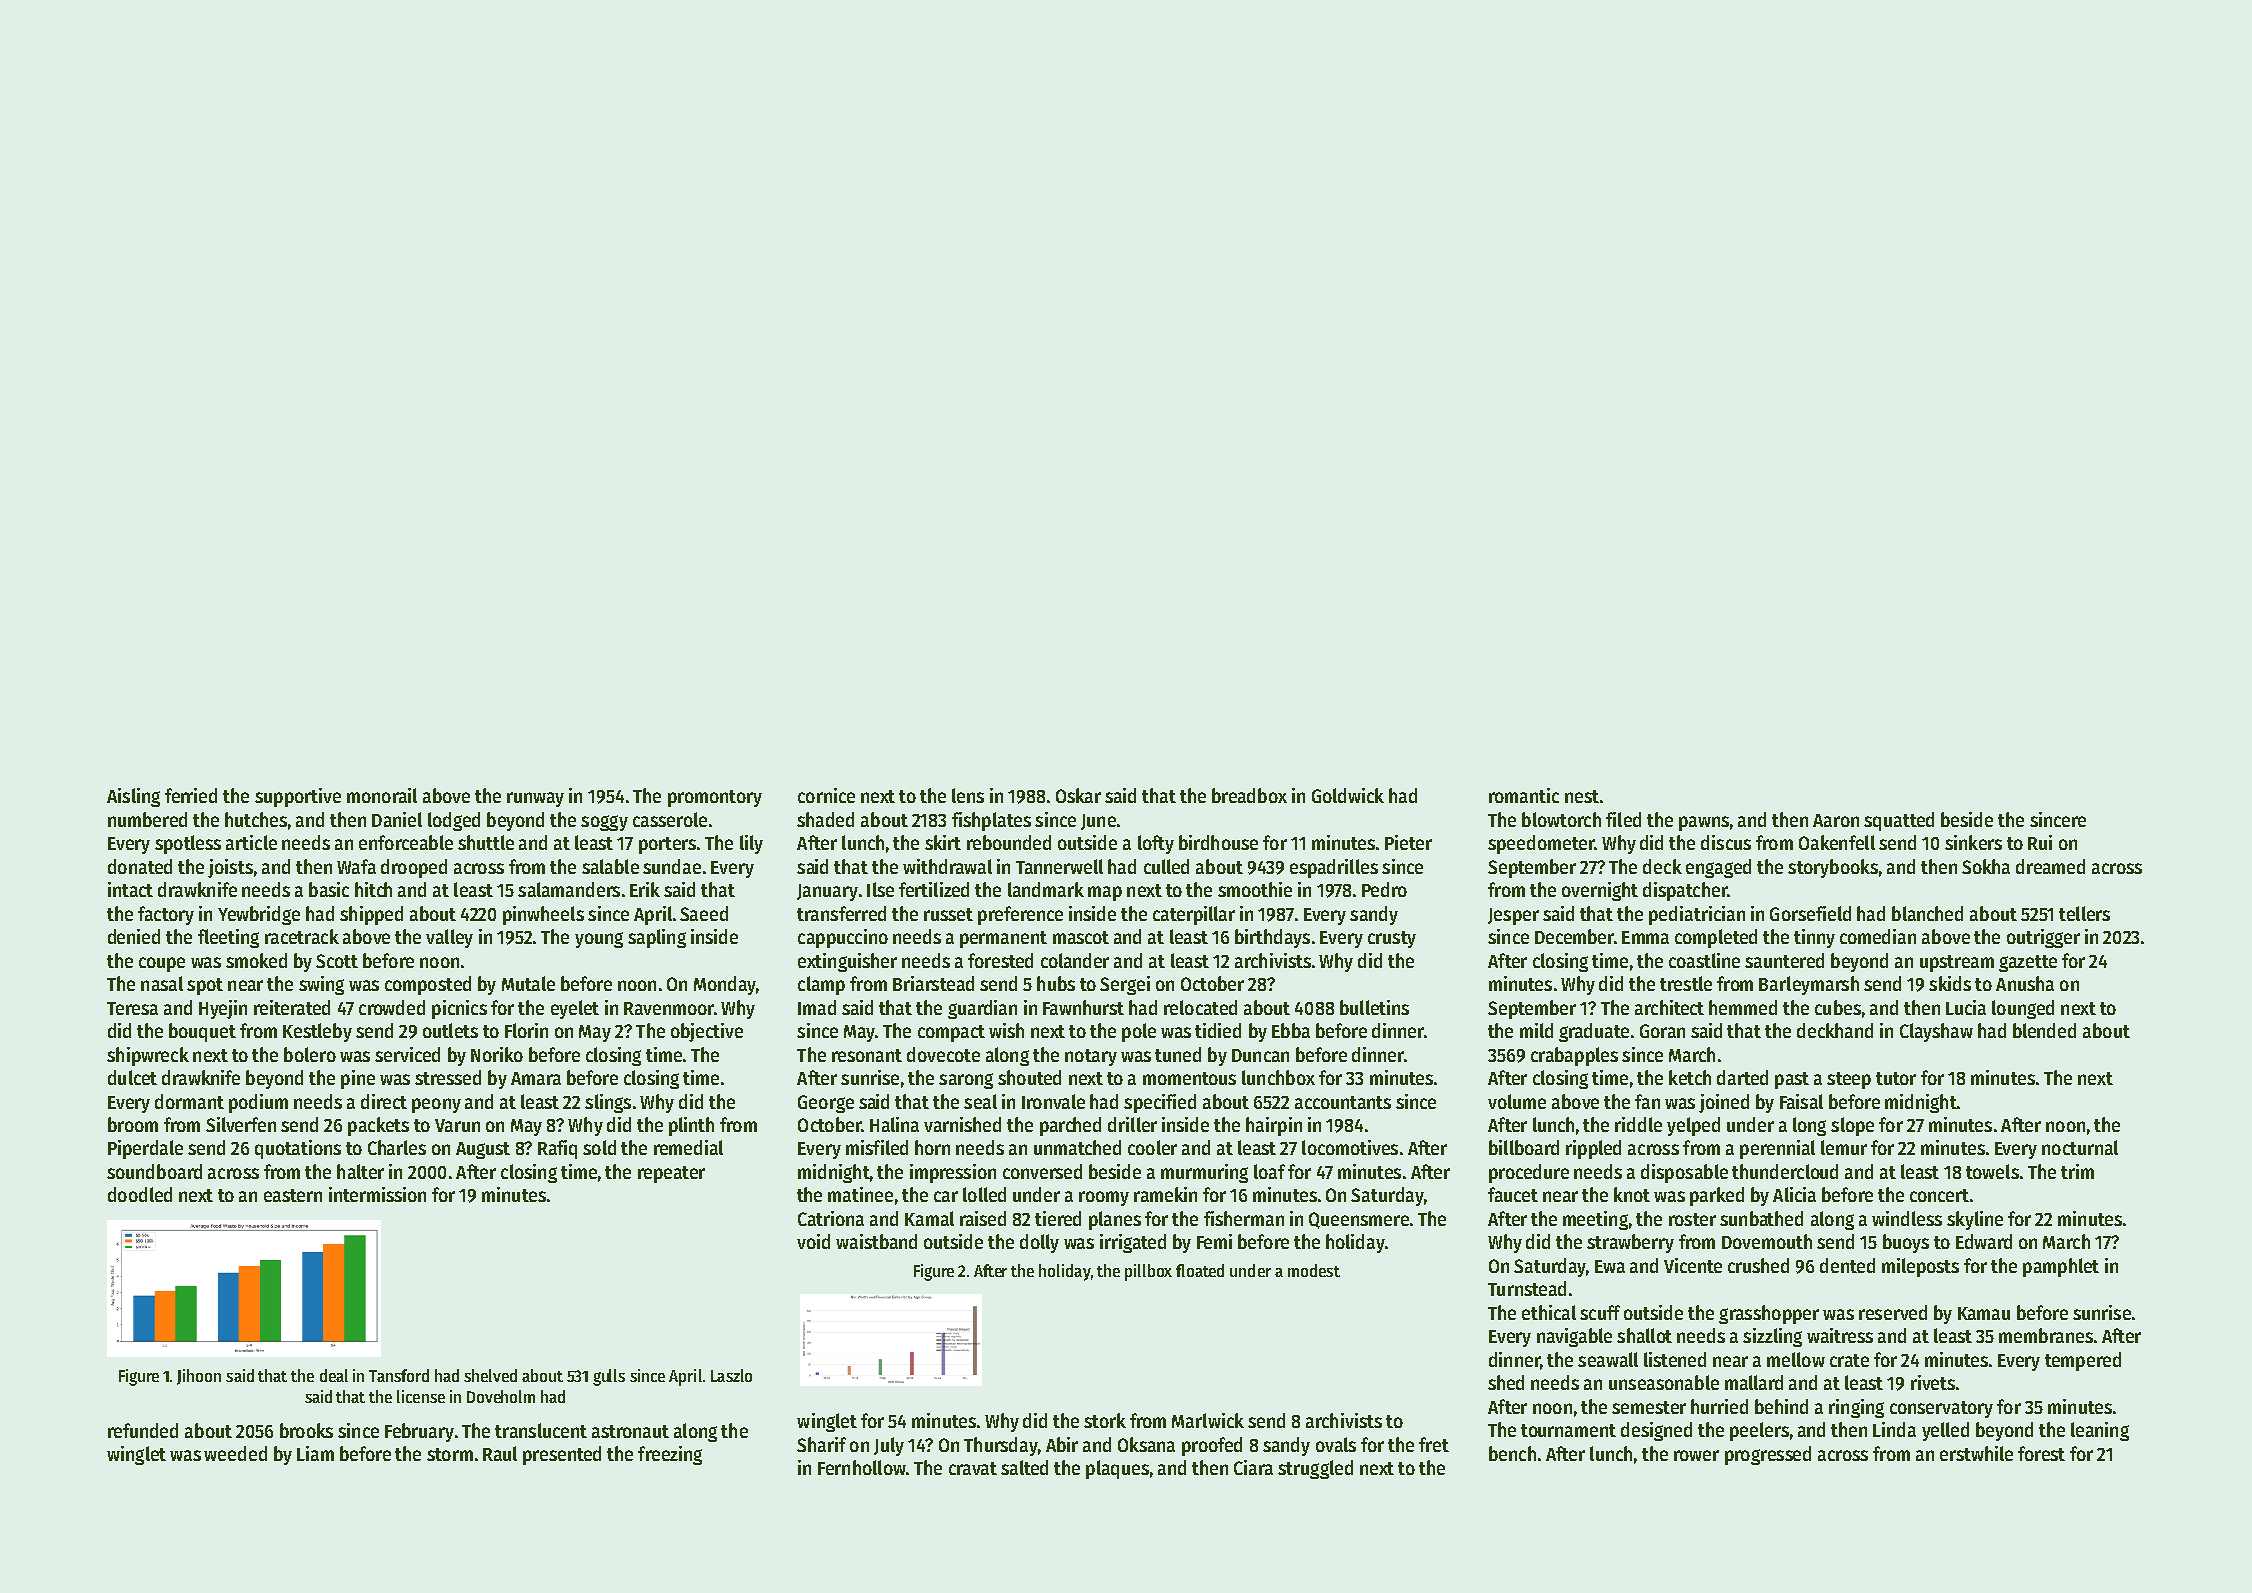  I want to click on impression, so click(953, 1173).
